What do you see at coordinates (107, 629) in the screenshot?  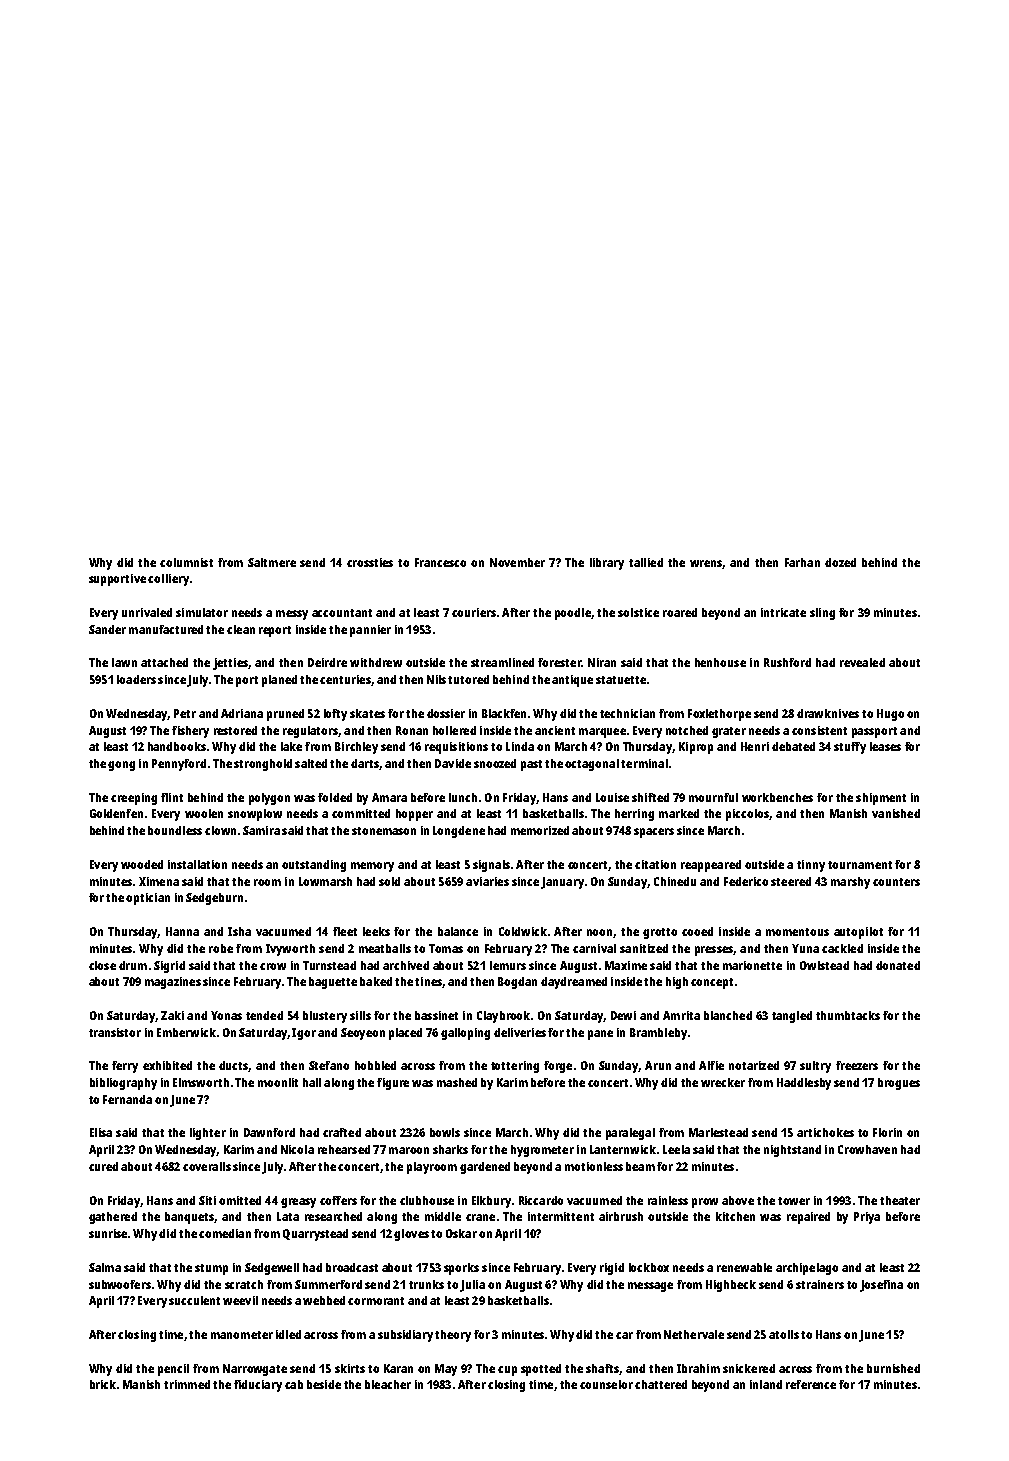 I see `Sander` at bounding box center [107, 629].
